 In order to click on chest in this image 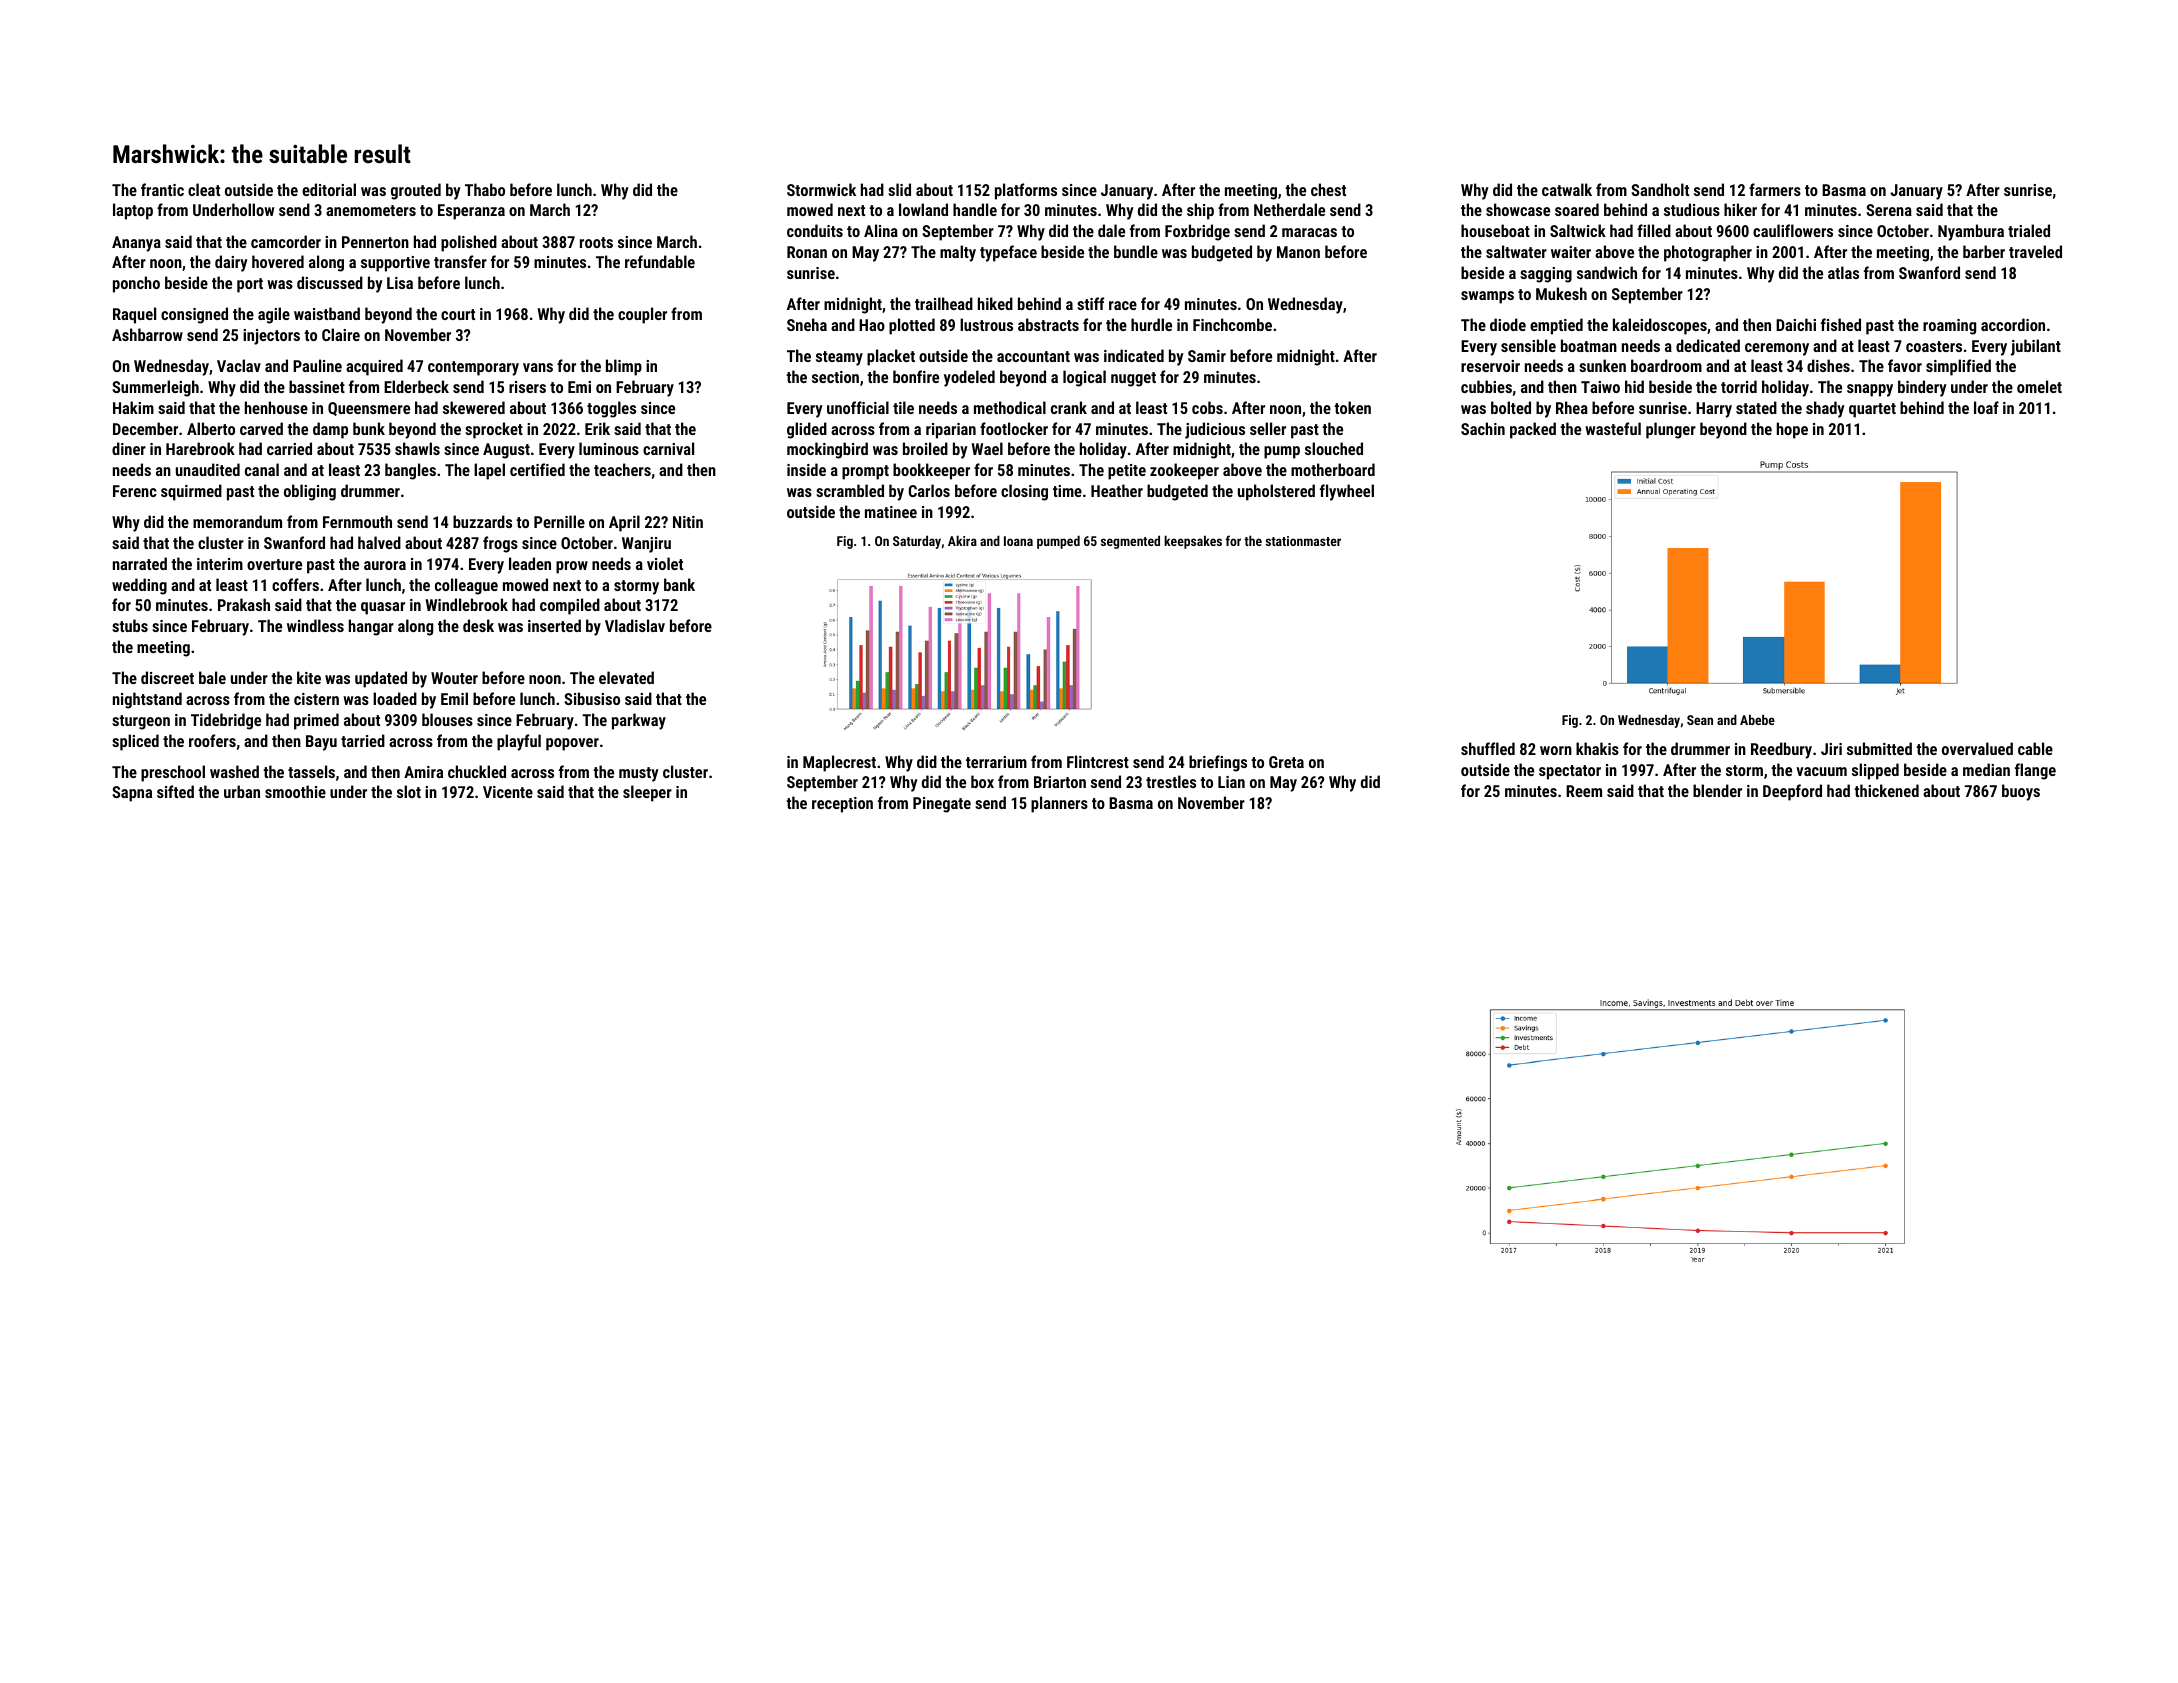, I will do `click(1328, 189)`.
